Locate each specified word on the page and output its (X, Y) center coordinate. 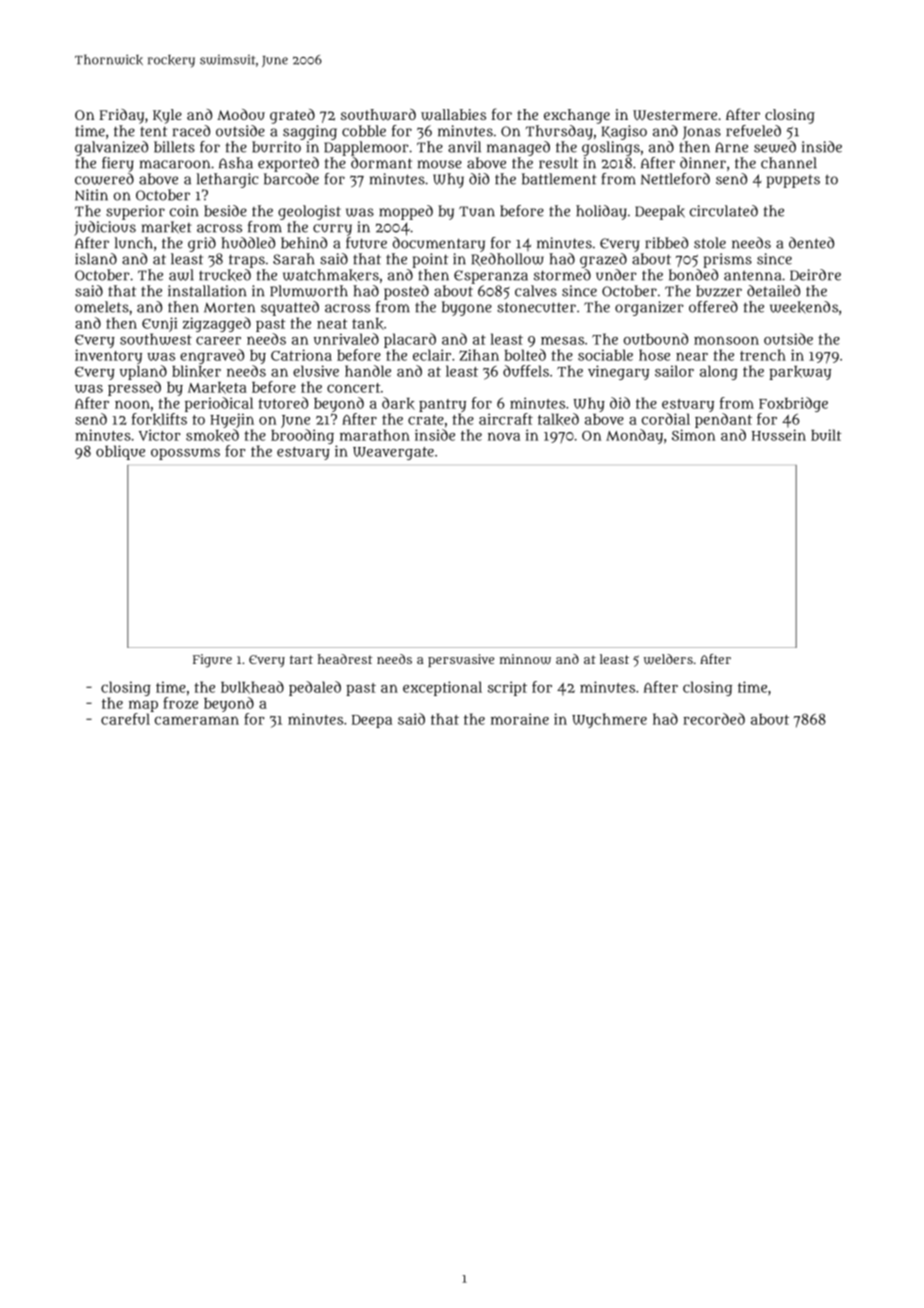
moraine (520, 719)
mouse (440, 164)
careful (125, 719)
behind (304, 243)
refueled (753, 131)
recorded (714, 719)
